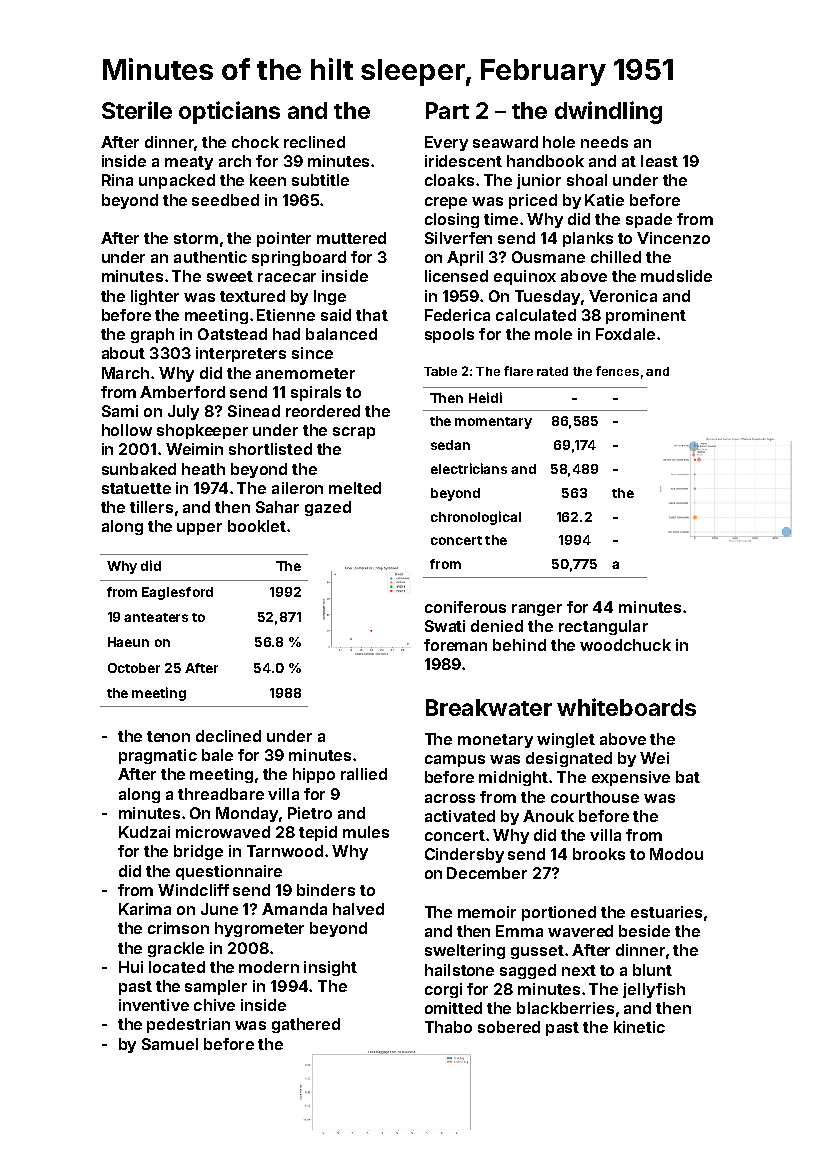 This document has width=815, height=1156. I want to click on kinetic, so click(639, 1027).
